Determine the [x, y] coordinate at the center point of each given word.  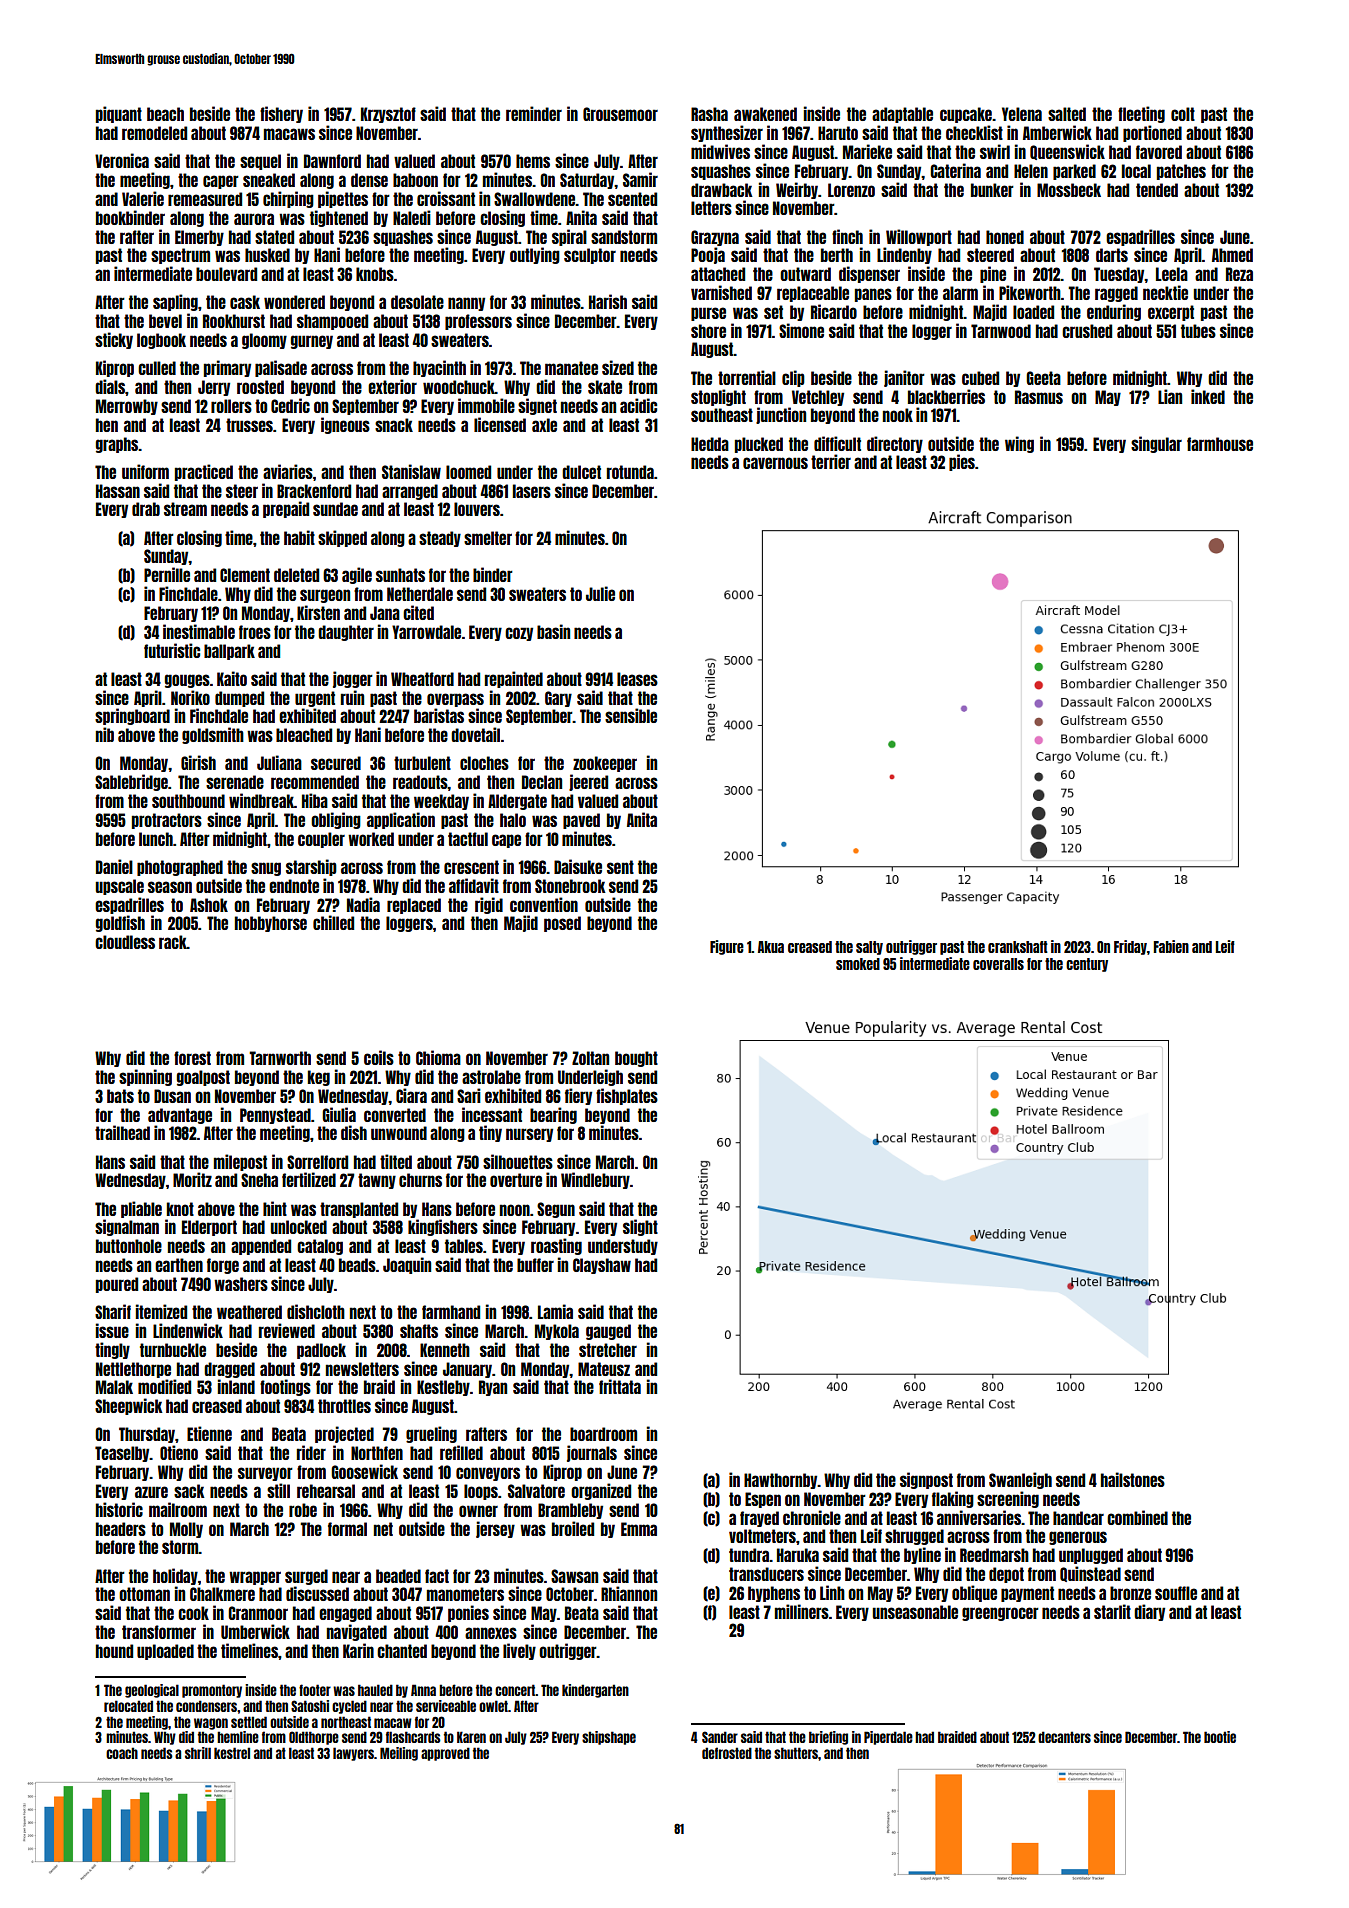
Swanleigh [1020, 1480]
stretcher [608, 1350]
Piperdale [888, 1738]
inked [1208, 396]
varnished [721, 292]
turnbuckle [173, 1350]
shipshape [609, 1738]
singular [1156, 444]
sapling [175, 302]
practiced [204, 472]
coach [122, 1753]
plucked [759, 445]
